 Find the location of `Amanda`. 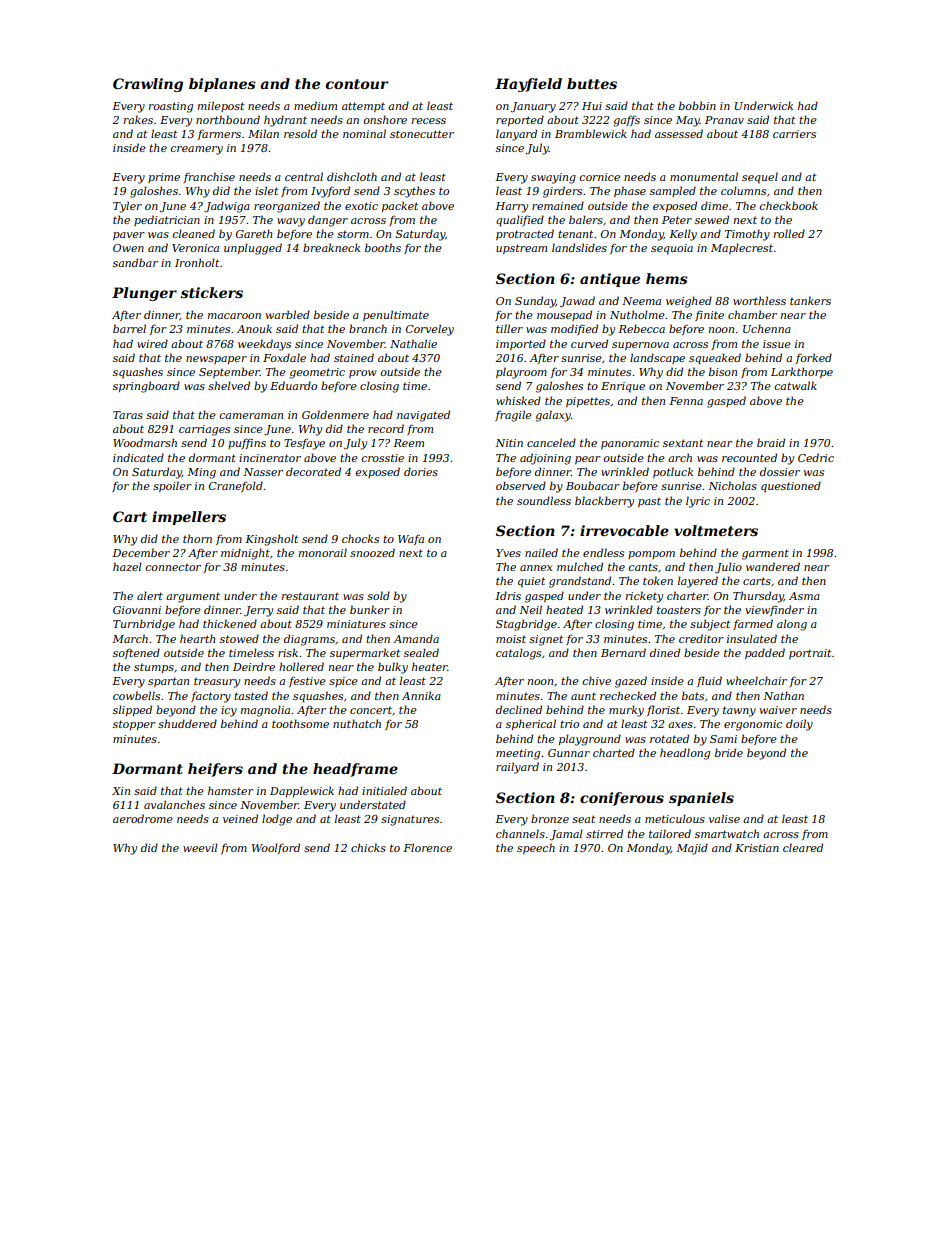

Amanda is located at coordinates (416, 638).
